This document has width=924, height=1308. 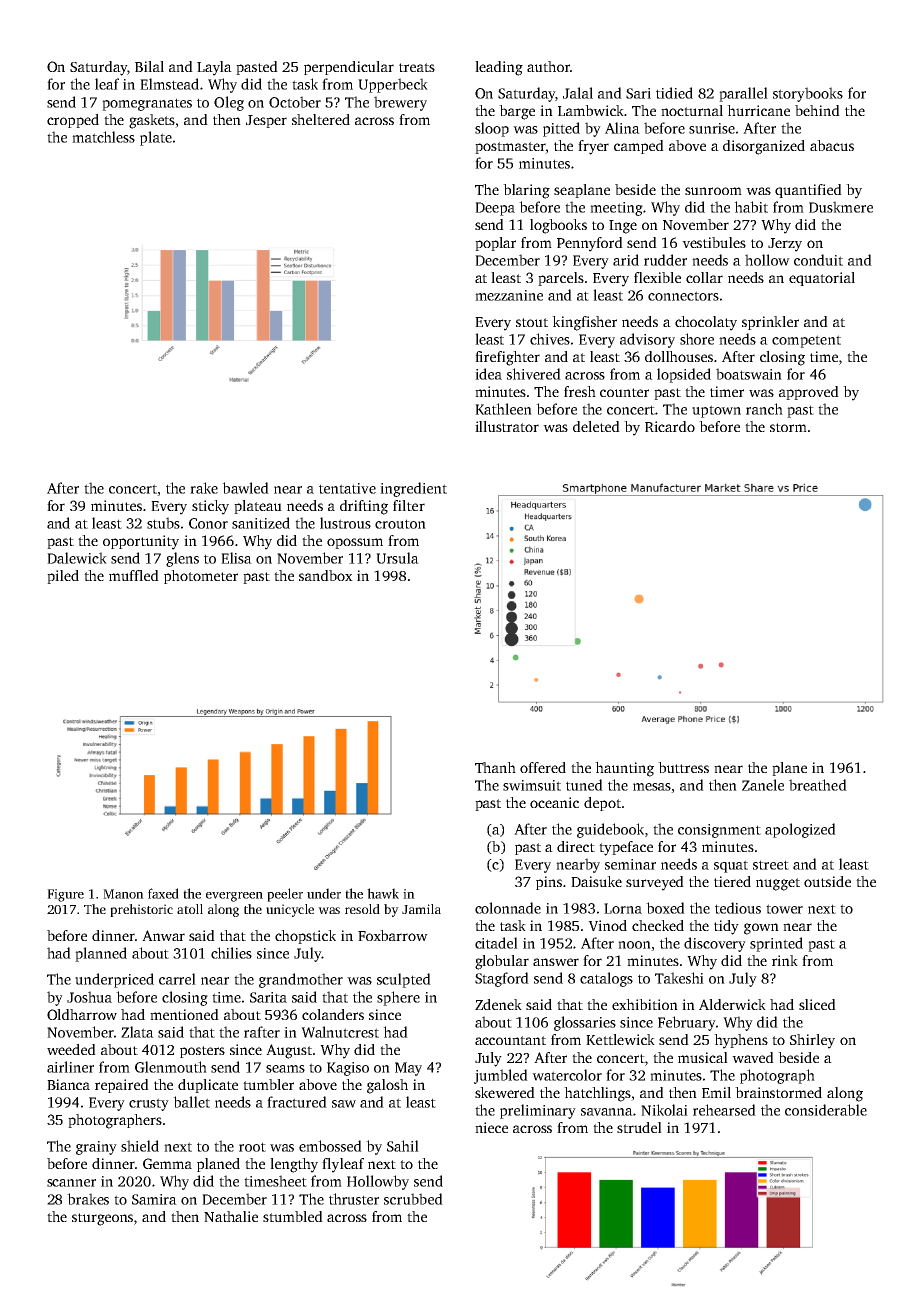 What do you see at coordinates (507, 426) in the document?
I see `illustrator` at bounding box center [507, 426].
